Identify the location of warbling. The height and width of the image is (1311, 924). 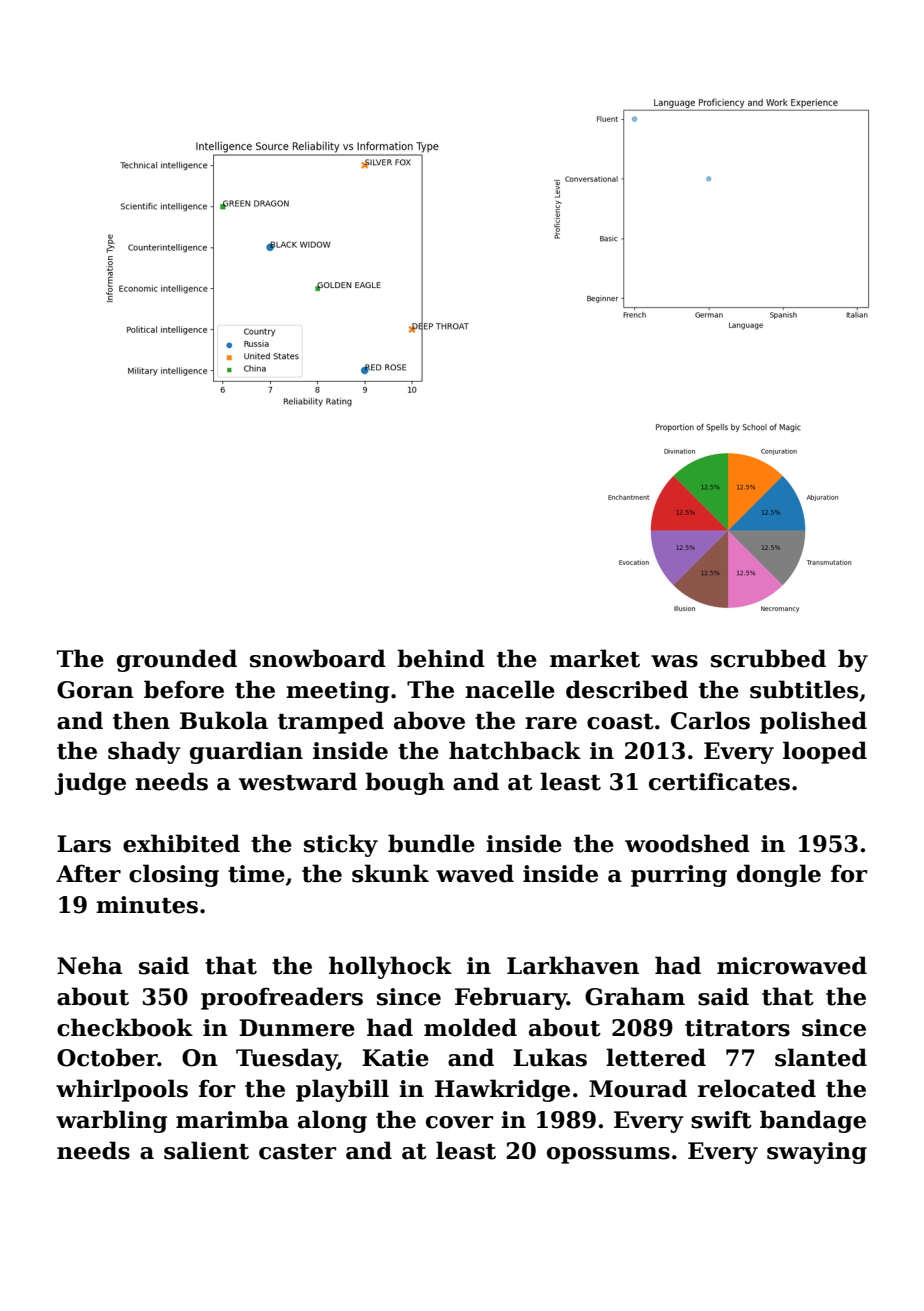
(112, 1121).
